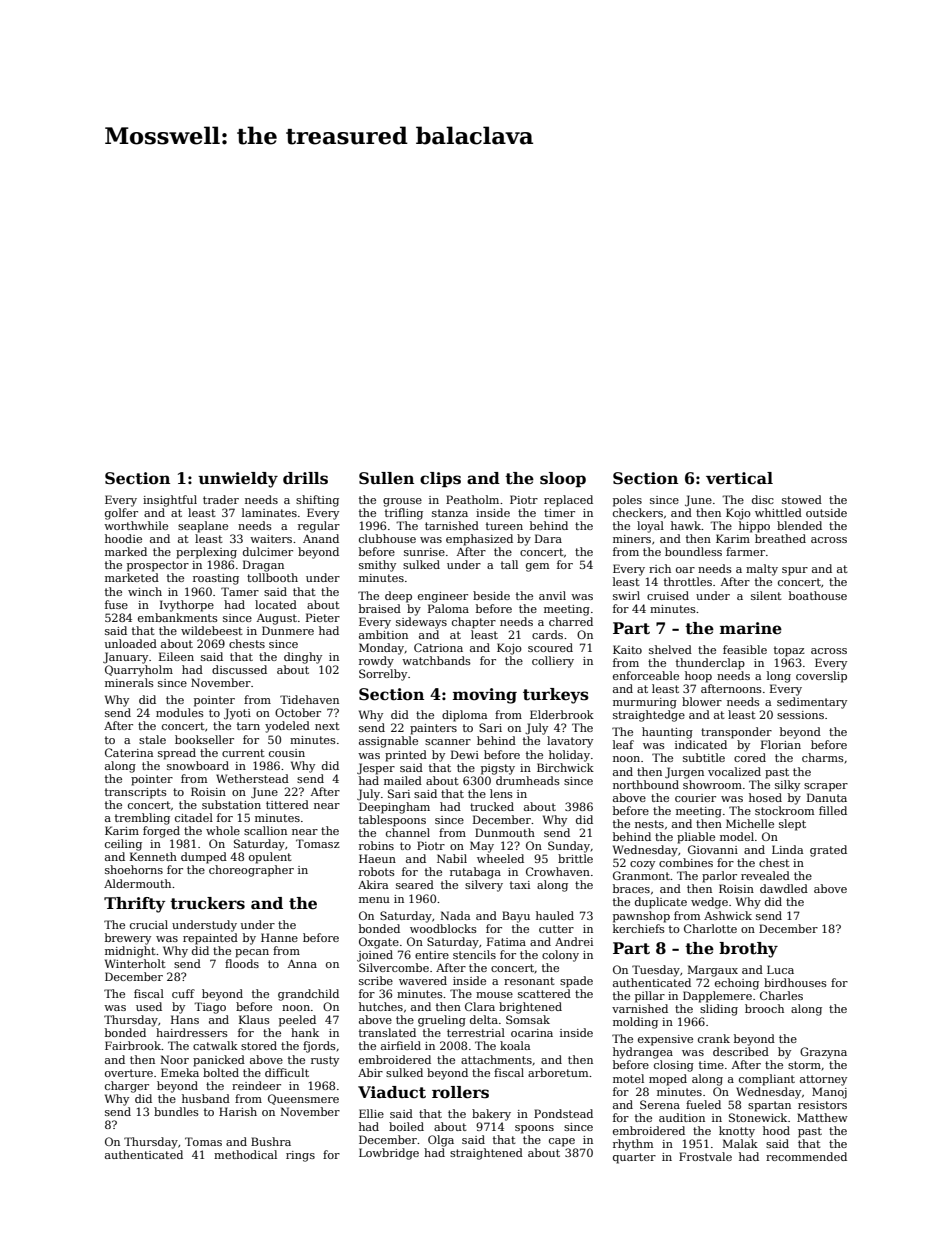  Describe the element at coordinates (713, 971) in the screenshot. I see `Margaux` at that location.
